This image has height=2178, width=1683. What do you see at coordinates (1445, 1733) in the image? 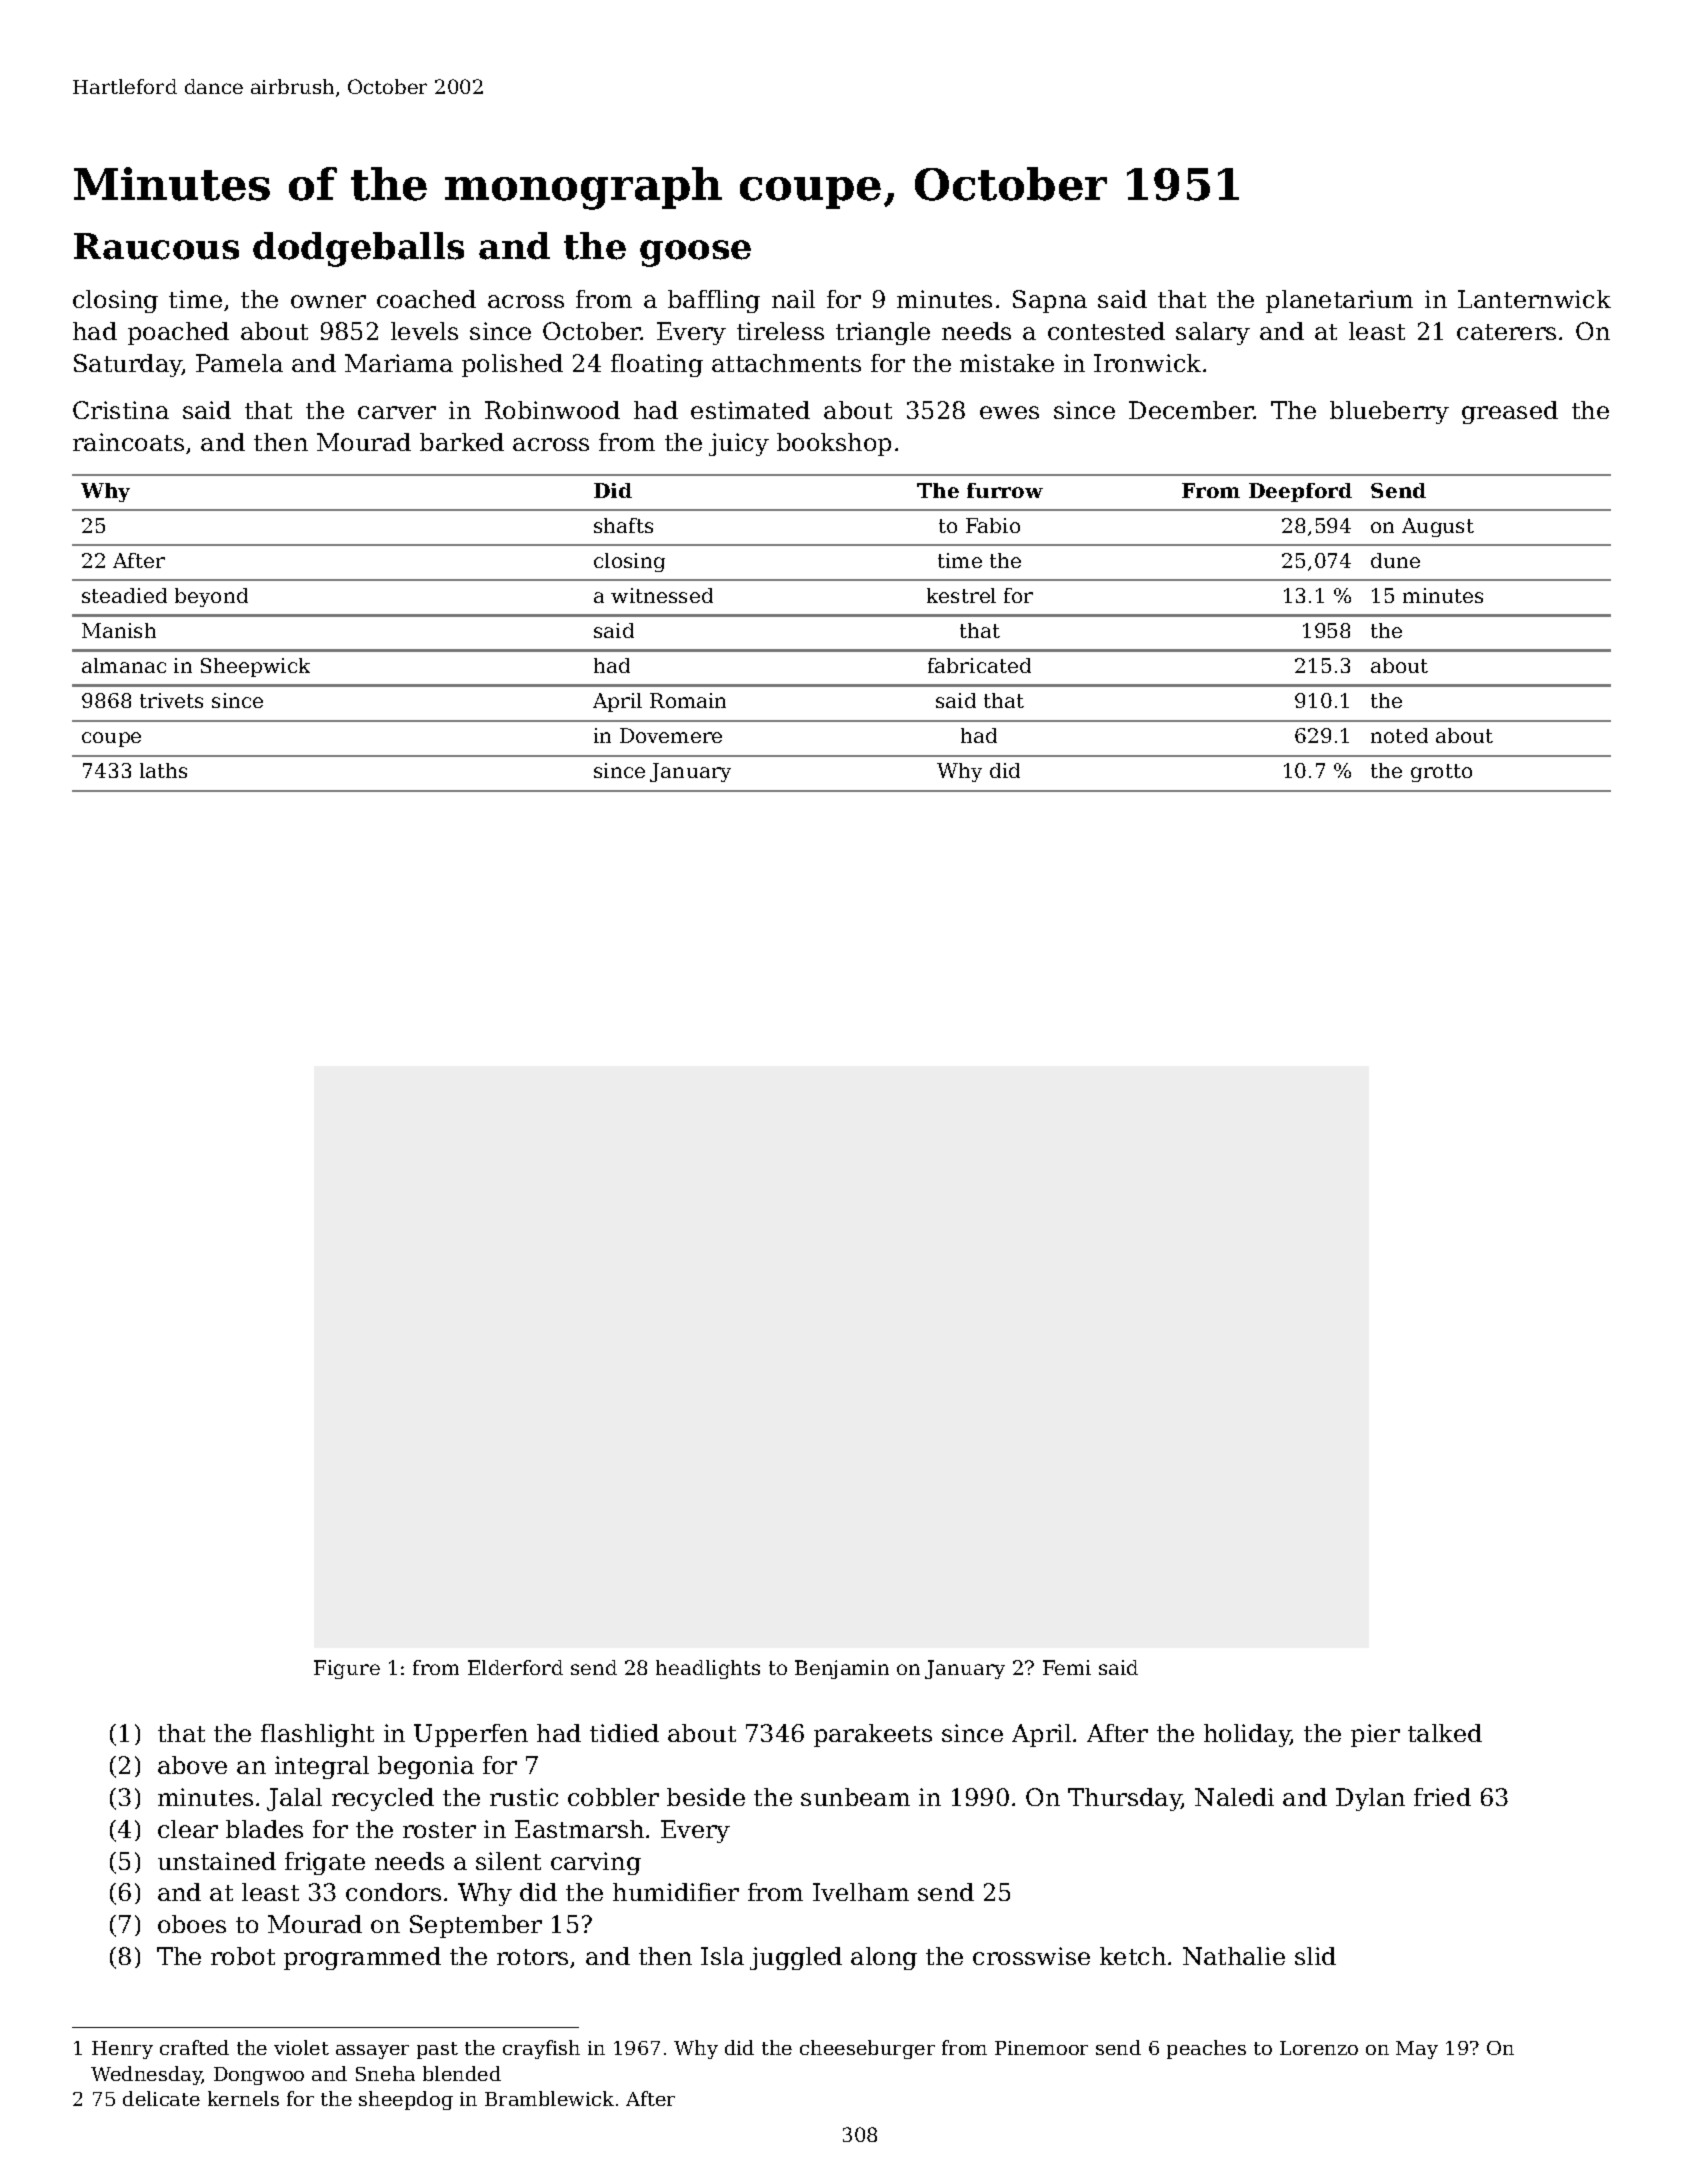
I see `talked` at bounding box center [1445, 1733].
